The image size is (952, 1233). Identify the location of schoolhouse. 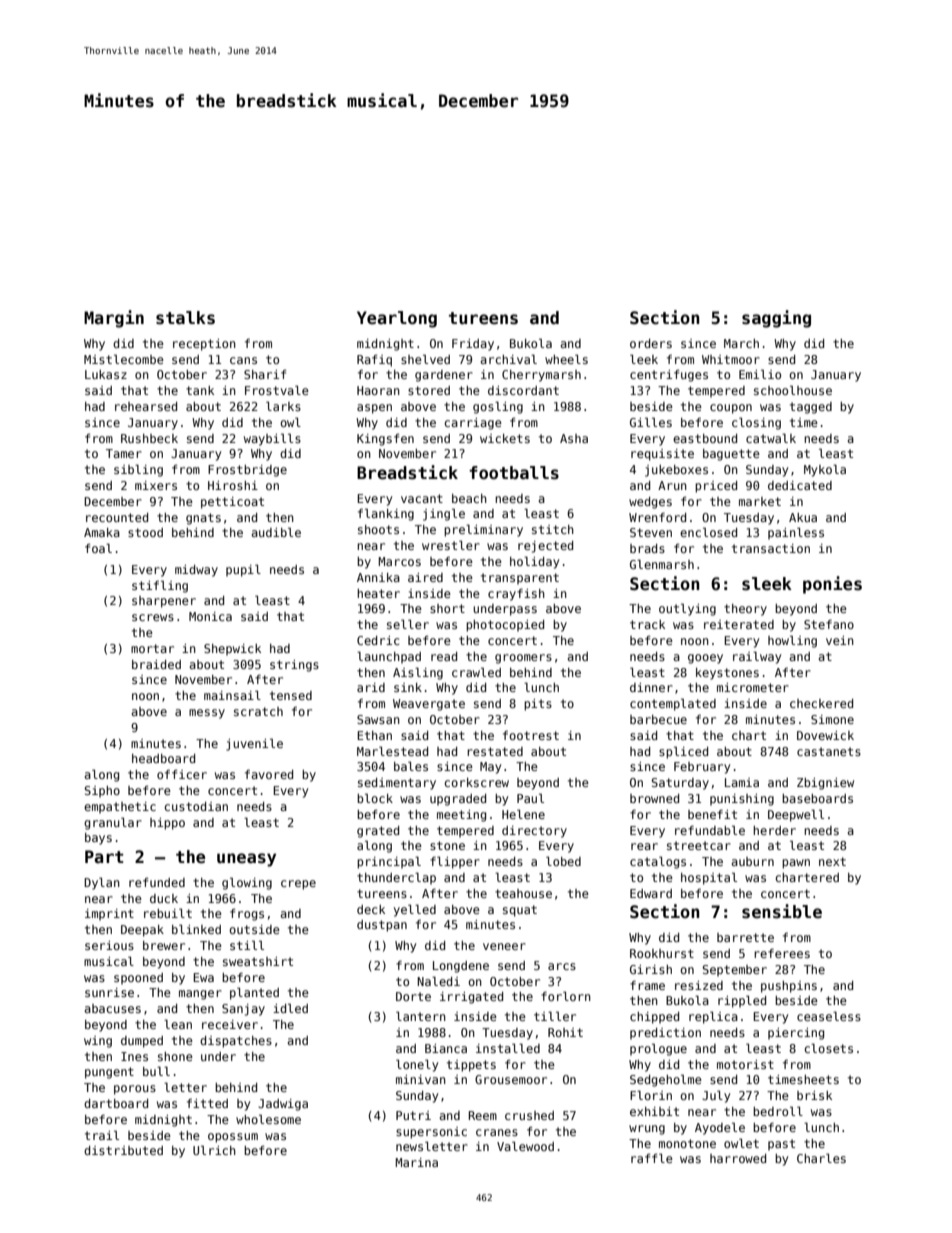
(793, 390).
